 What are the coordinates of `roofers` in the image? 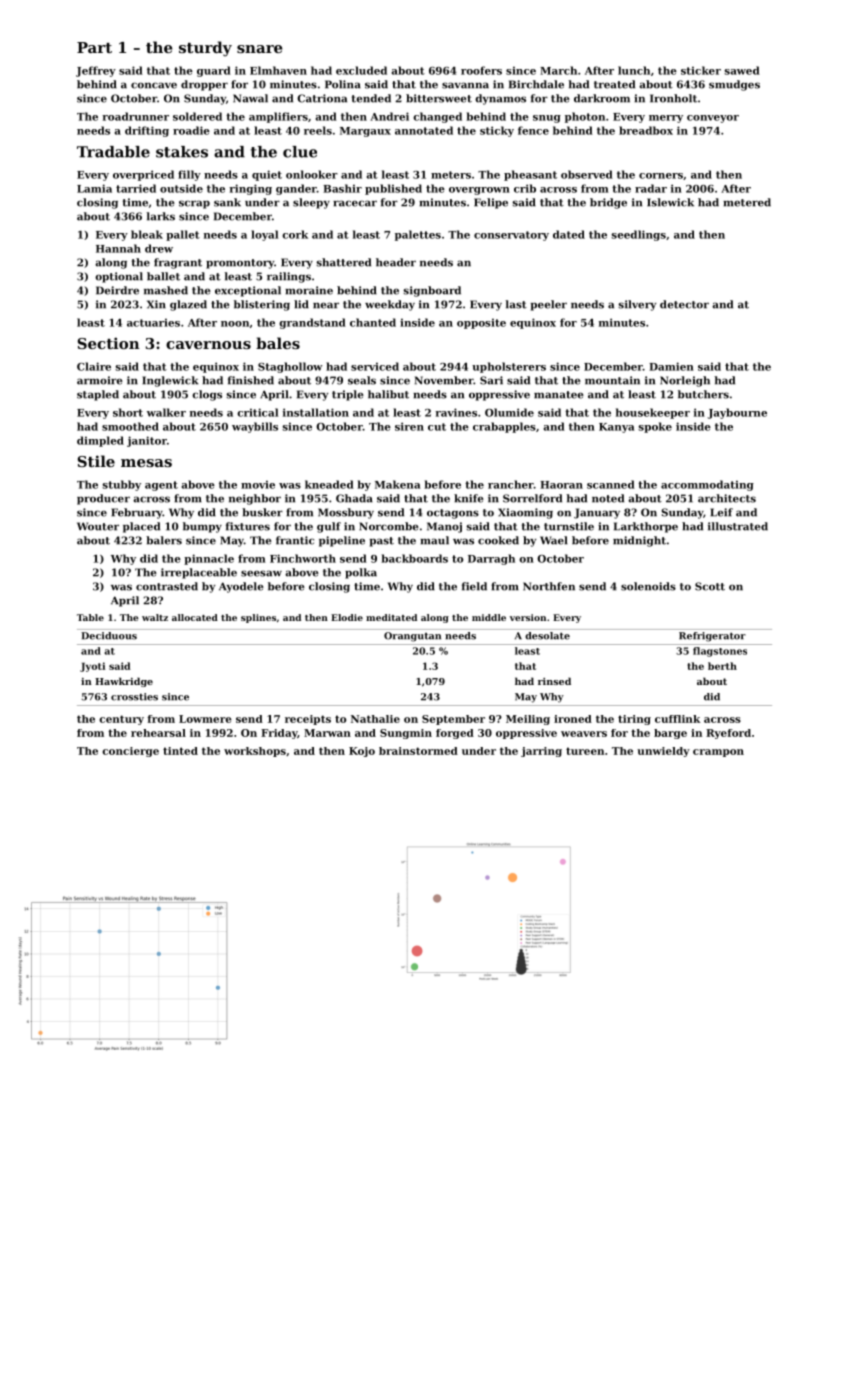 It's located at (481, 70).
